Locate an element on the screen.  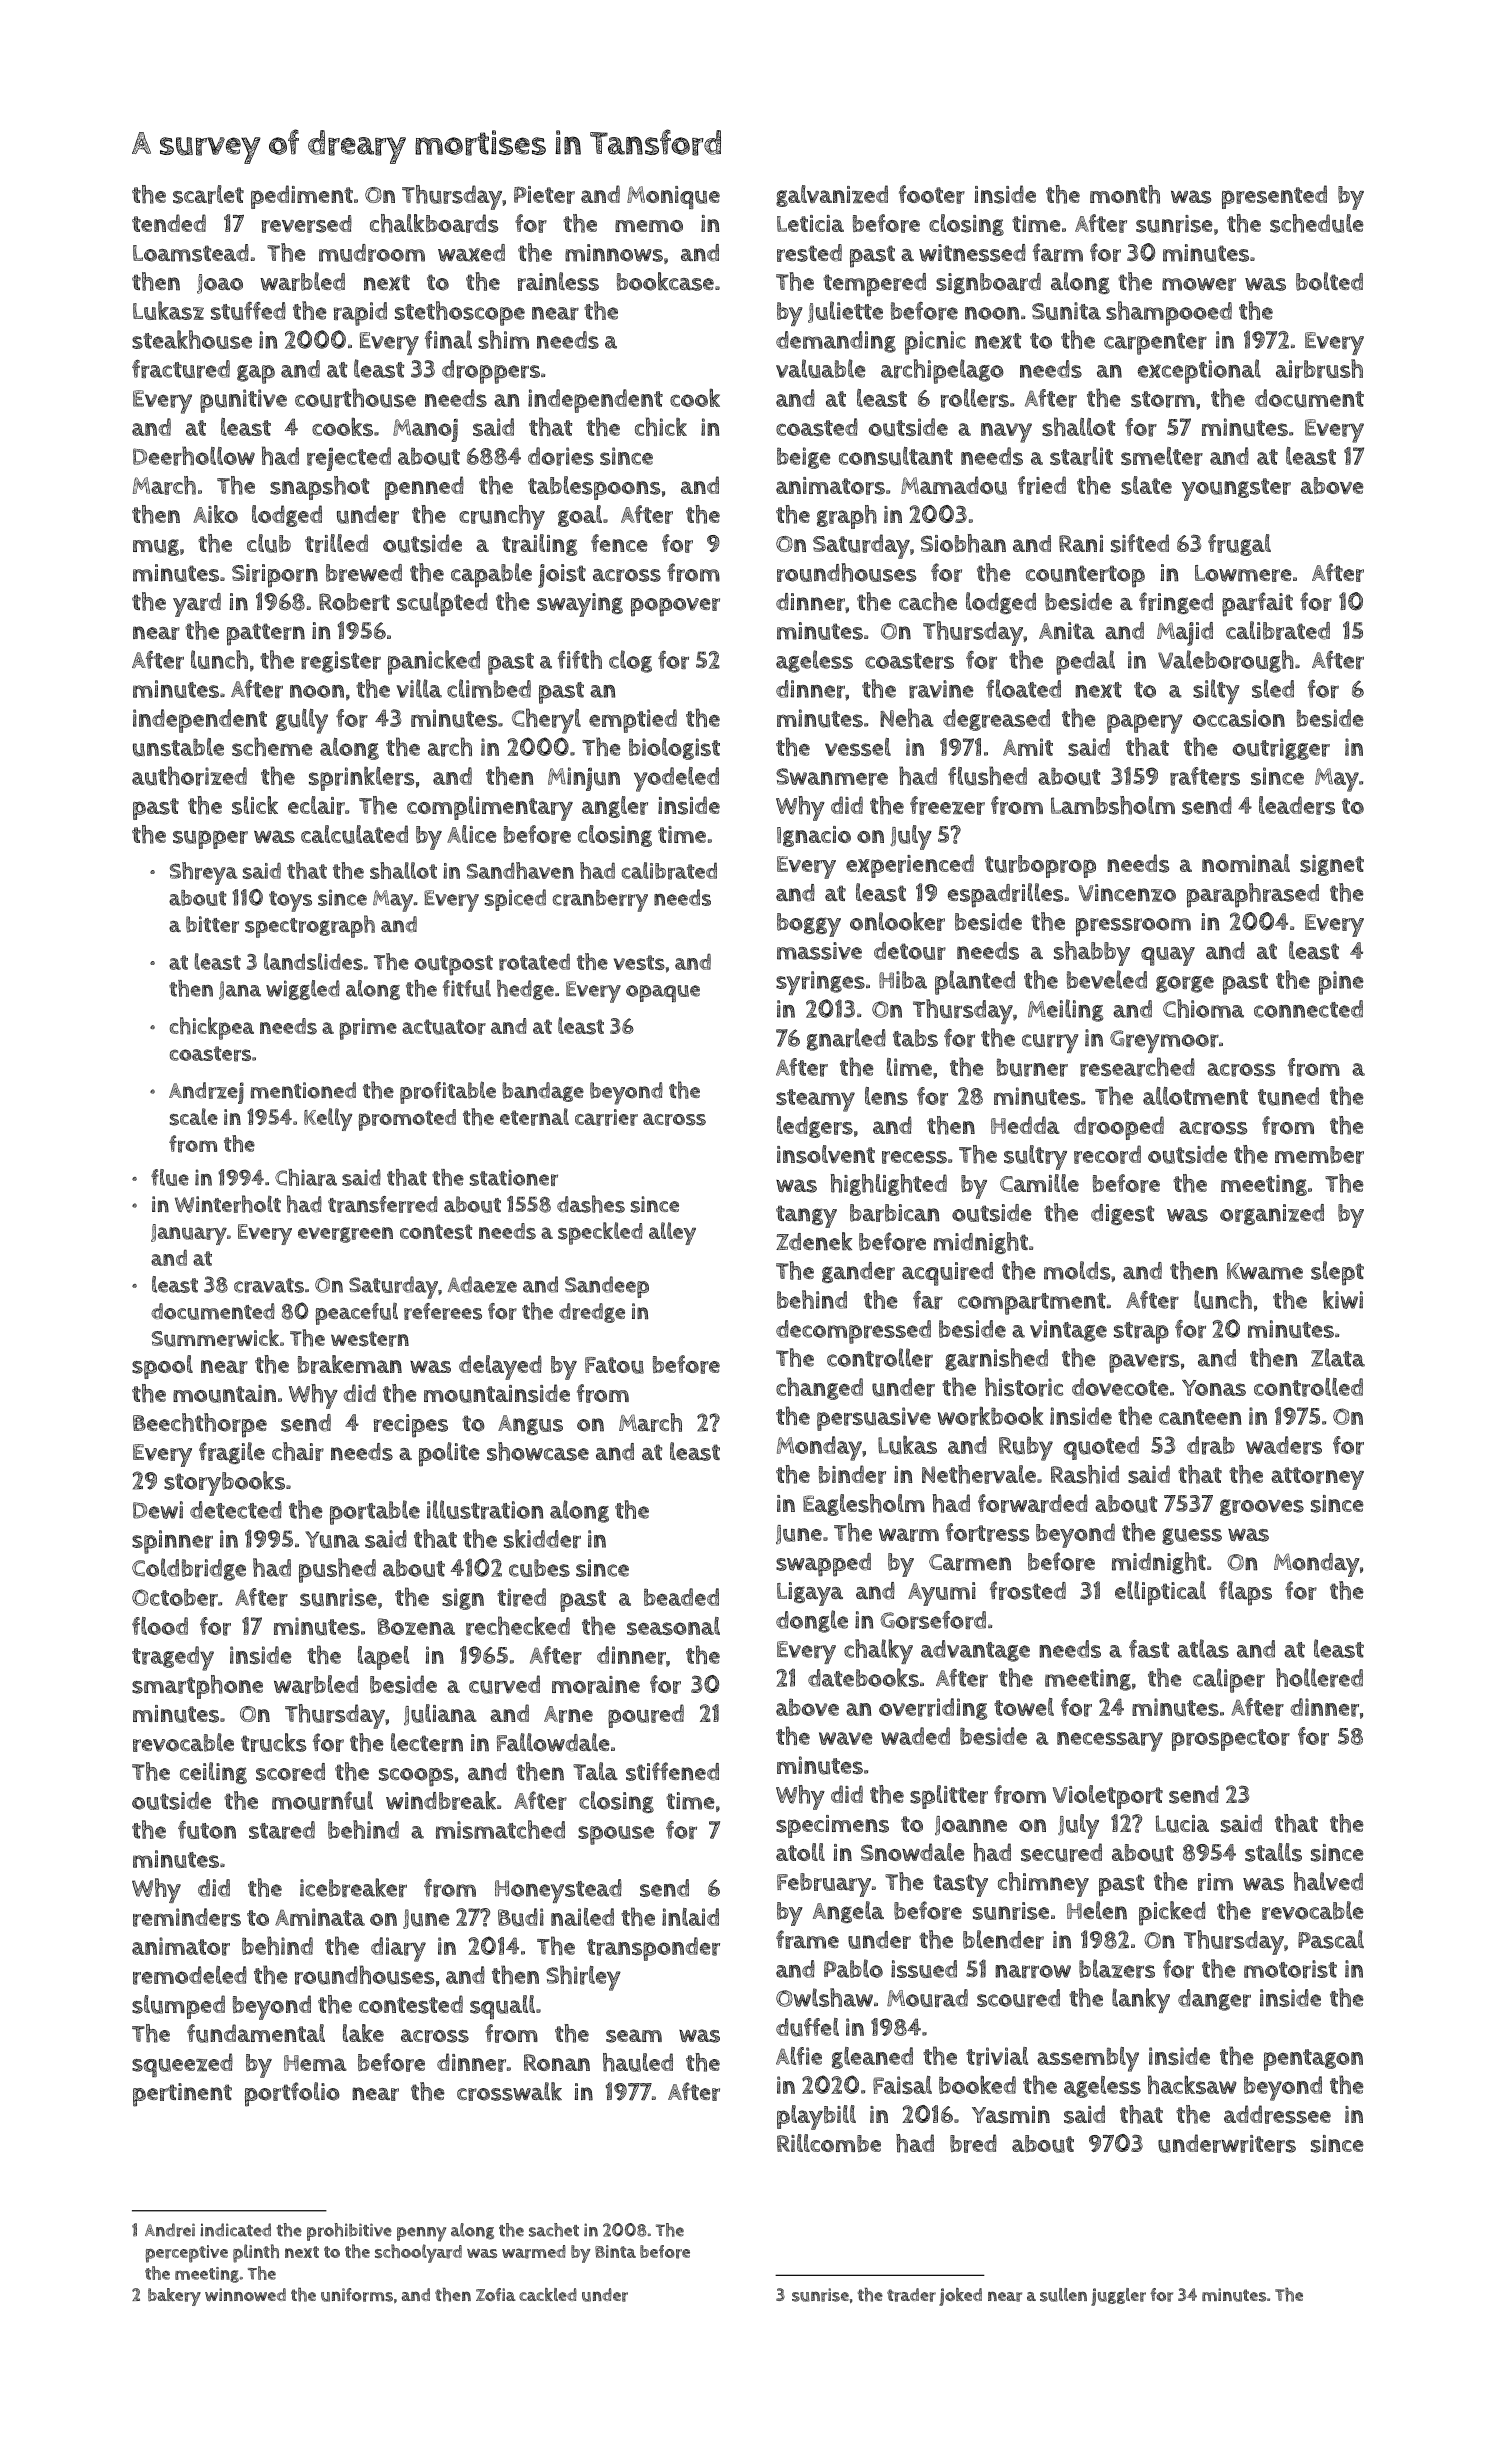
insolvent is located at coordinates (826, 1154).
